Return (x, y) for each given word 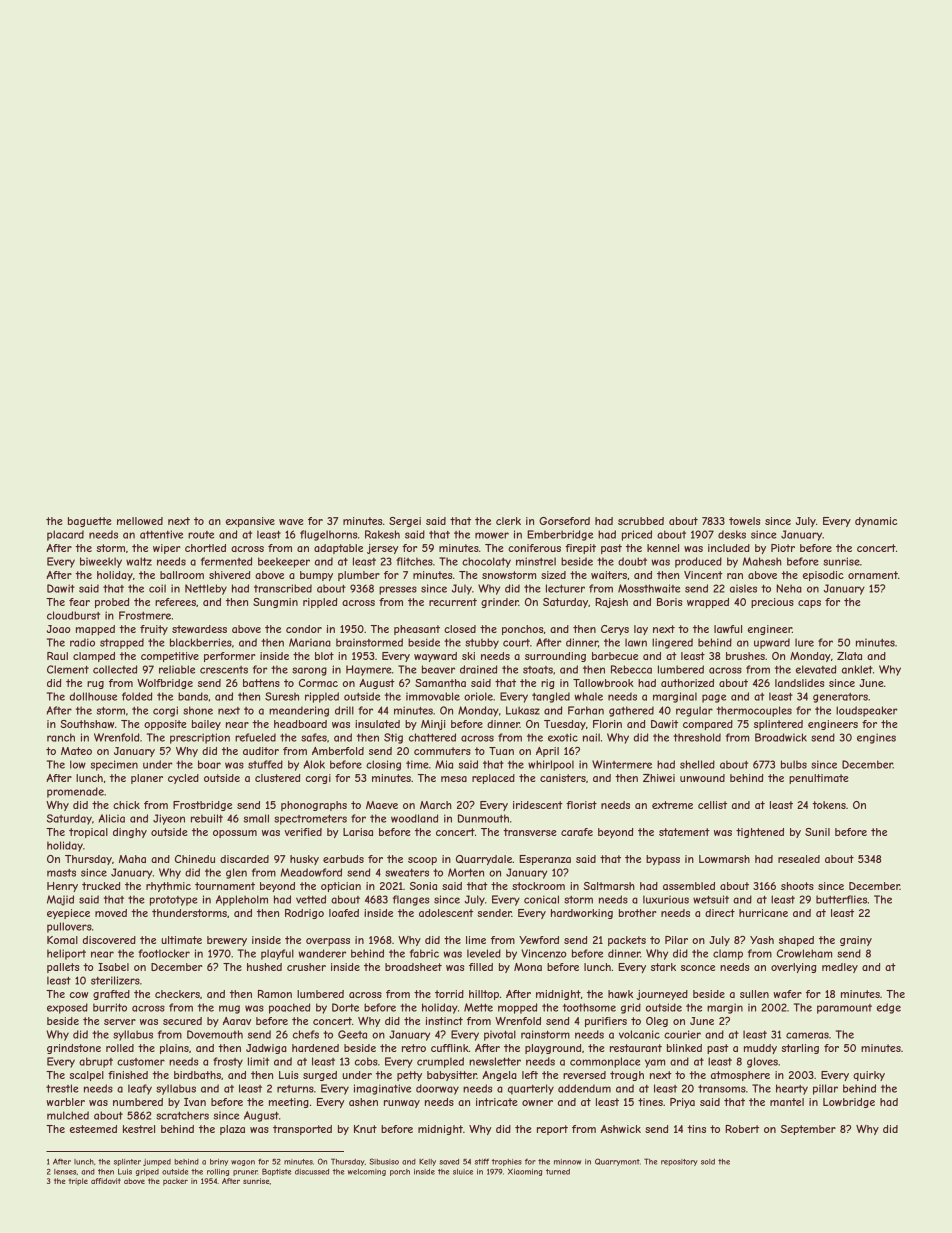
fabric (424, 953)
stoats (538, 670)
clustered (277, 778)
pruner (245, 1173)
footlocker (164, 953)
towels (745, 521)
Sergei (405, 522)
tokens (829, 805)
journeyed (662, 995)
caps (809, 604)
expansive (250, 522)
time (417, 764)
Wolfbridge (165, 684)
